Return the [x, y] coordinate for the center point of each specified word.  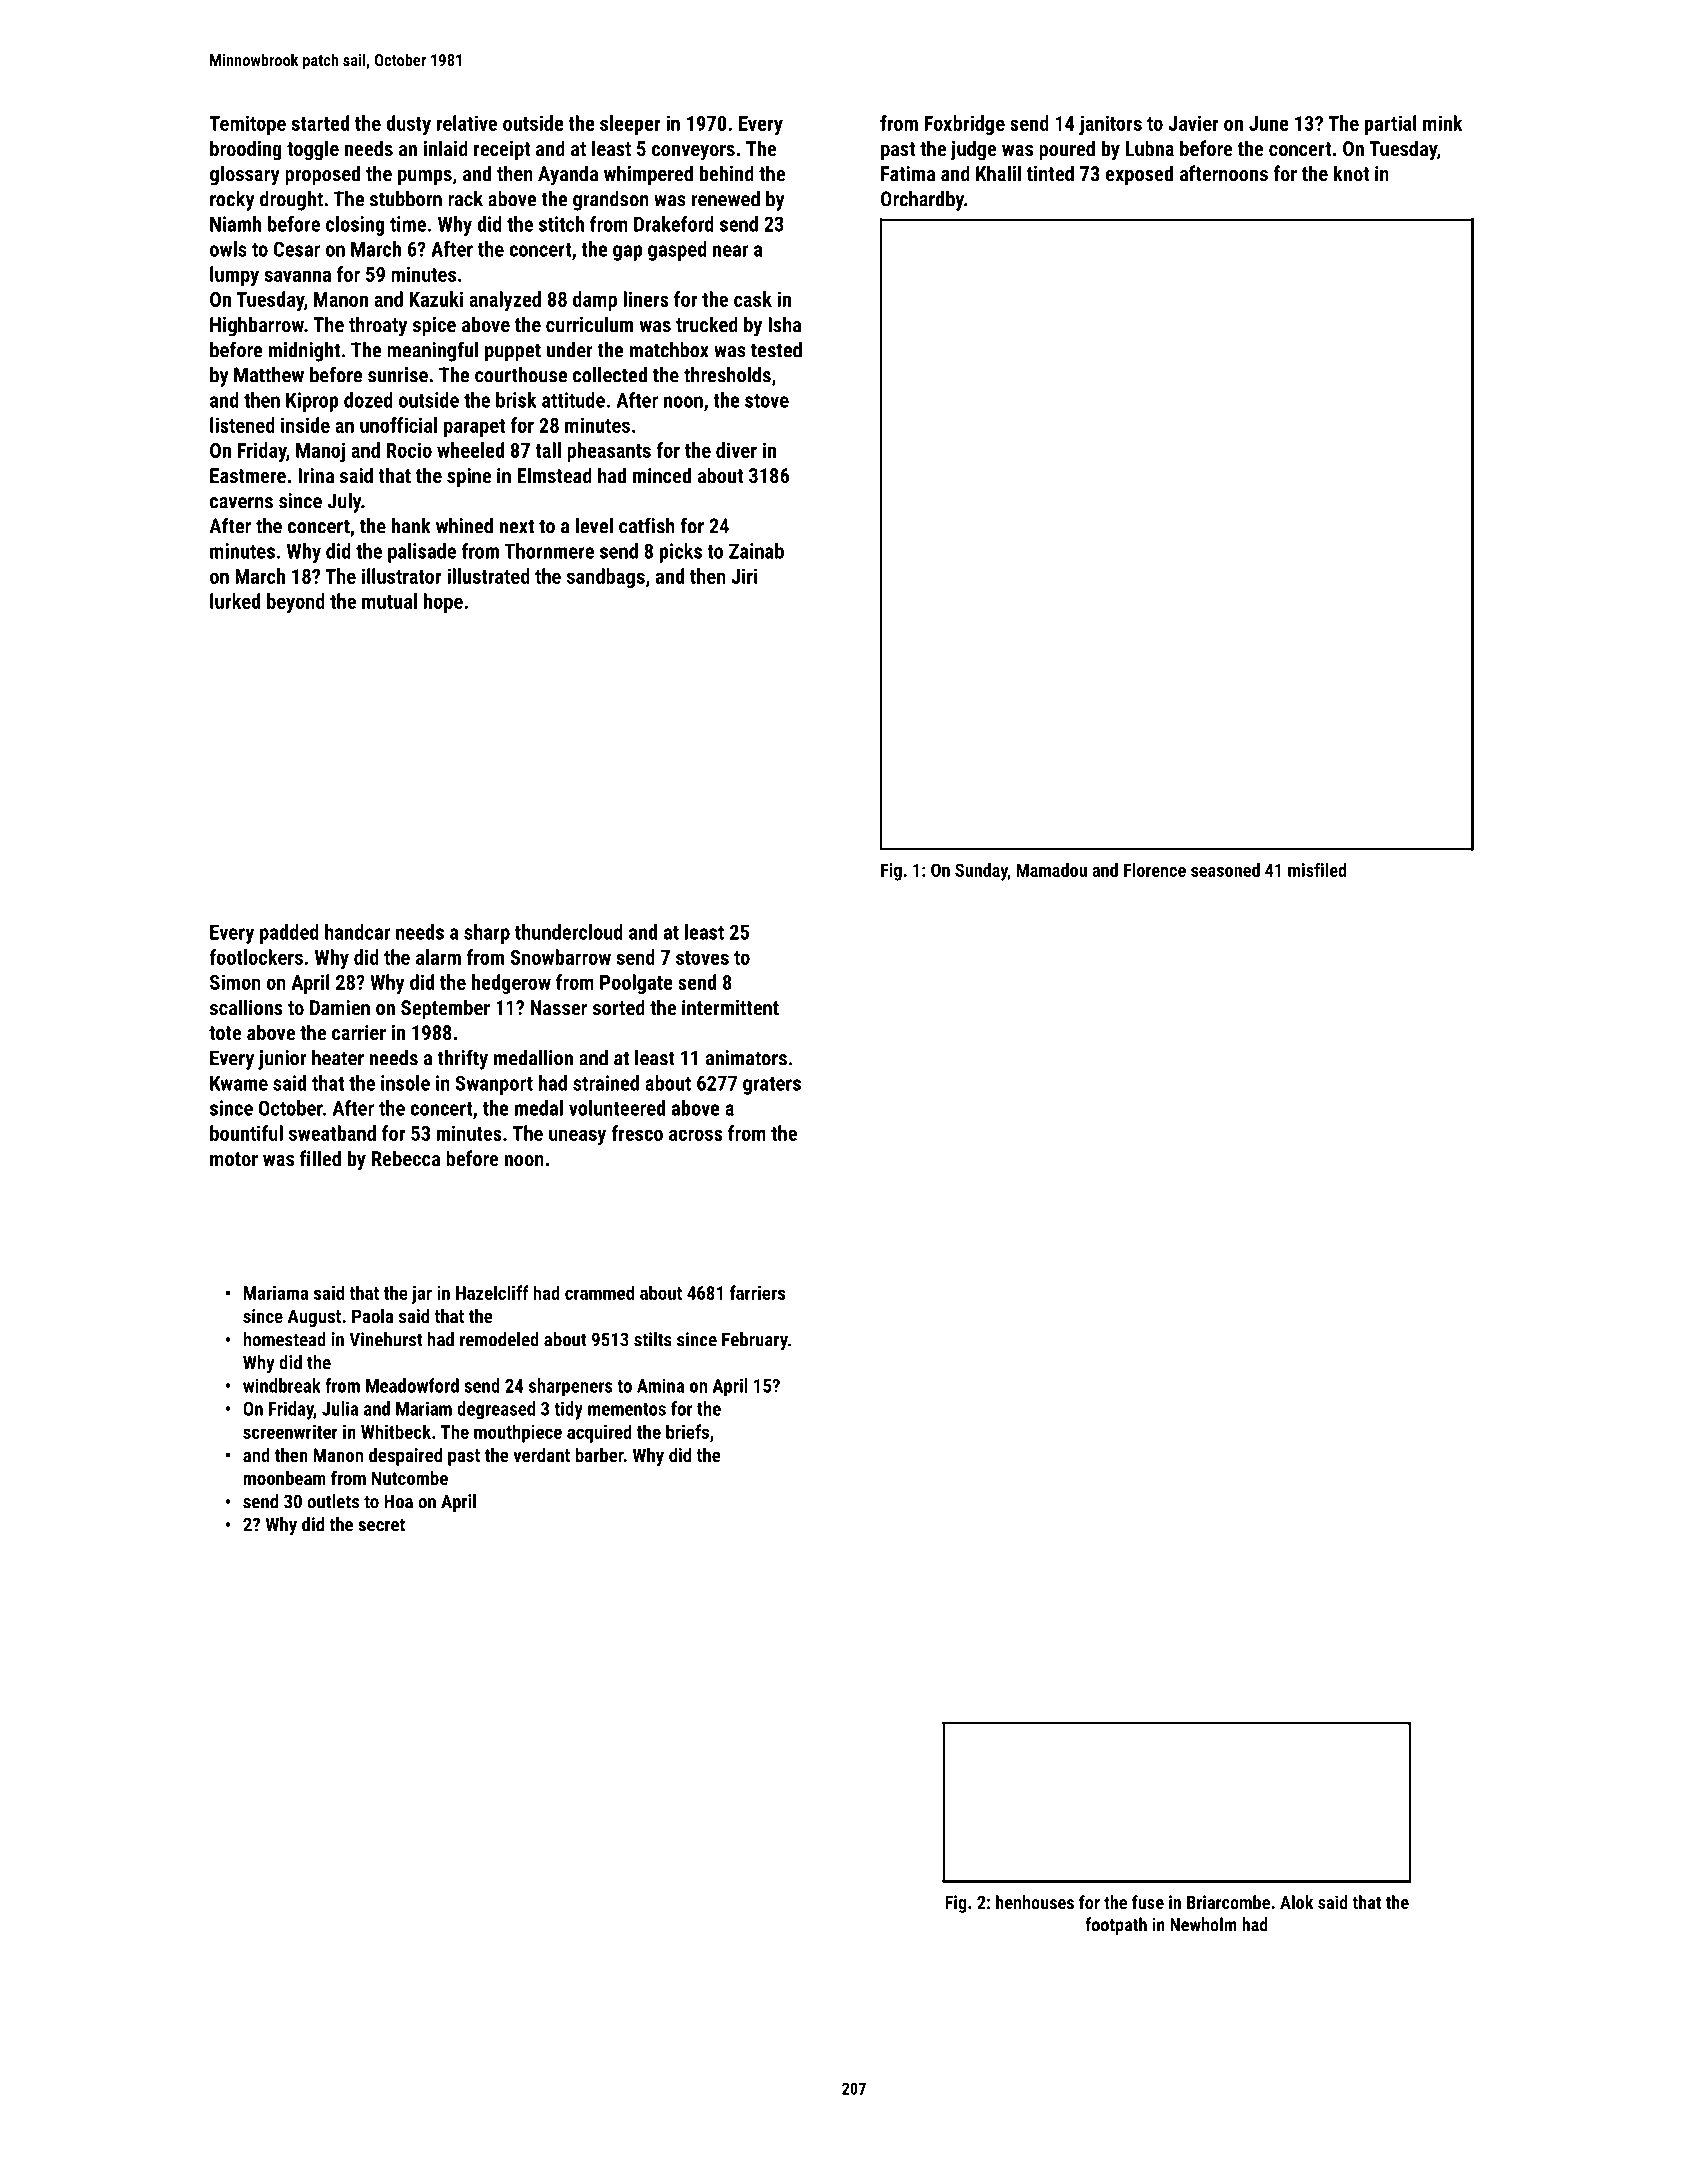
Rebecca [406, 1158]
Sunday [981, 872]
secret [381, 1525]
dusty [408, 125]
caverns [241, 503]
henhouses [1035, 1902]
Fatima [908, 173]
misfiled [1317, 870]
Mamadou [1052, 870]
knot [1351, 173]
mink [1443, 123]
